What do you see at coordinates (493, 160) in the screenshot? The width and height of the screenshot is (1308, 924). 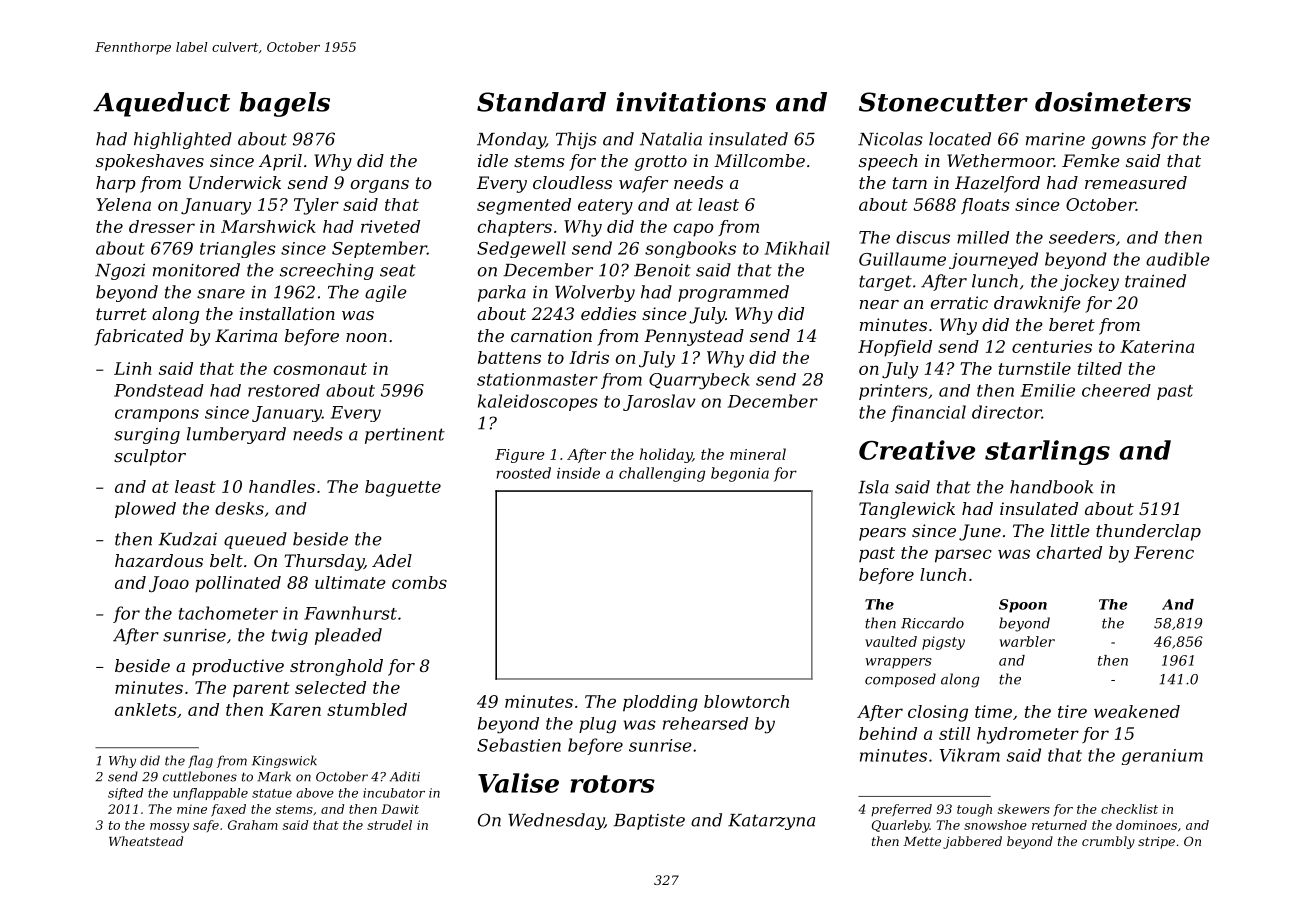 I see `idle` at bounding box center [493, 160].
